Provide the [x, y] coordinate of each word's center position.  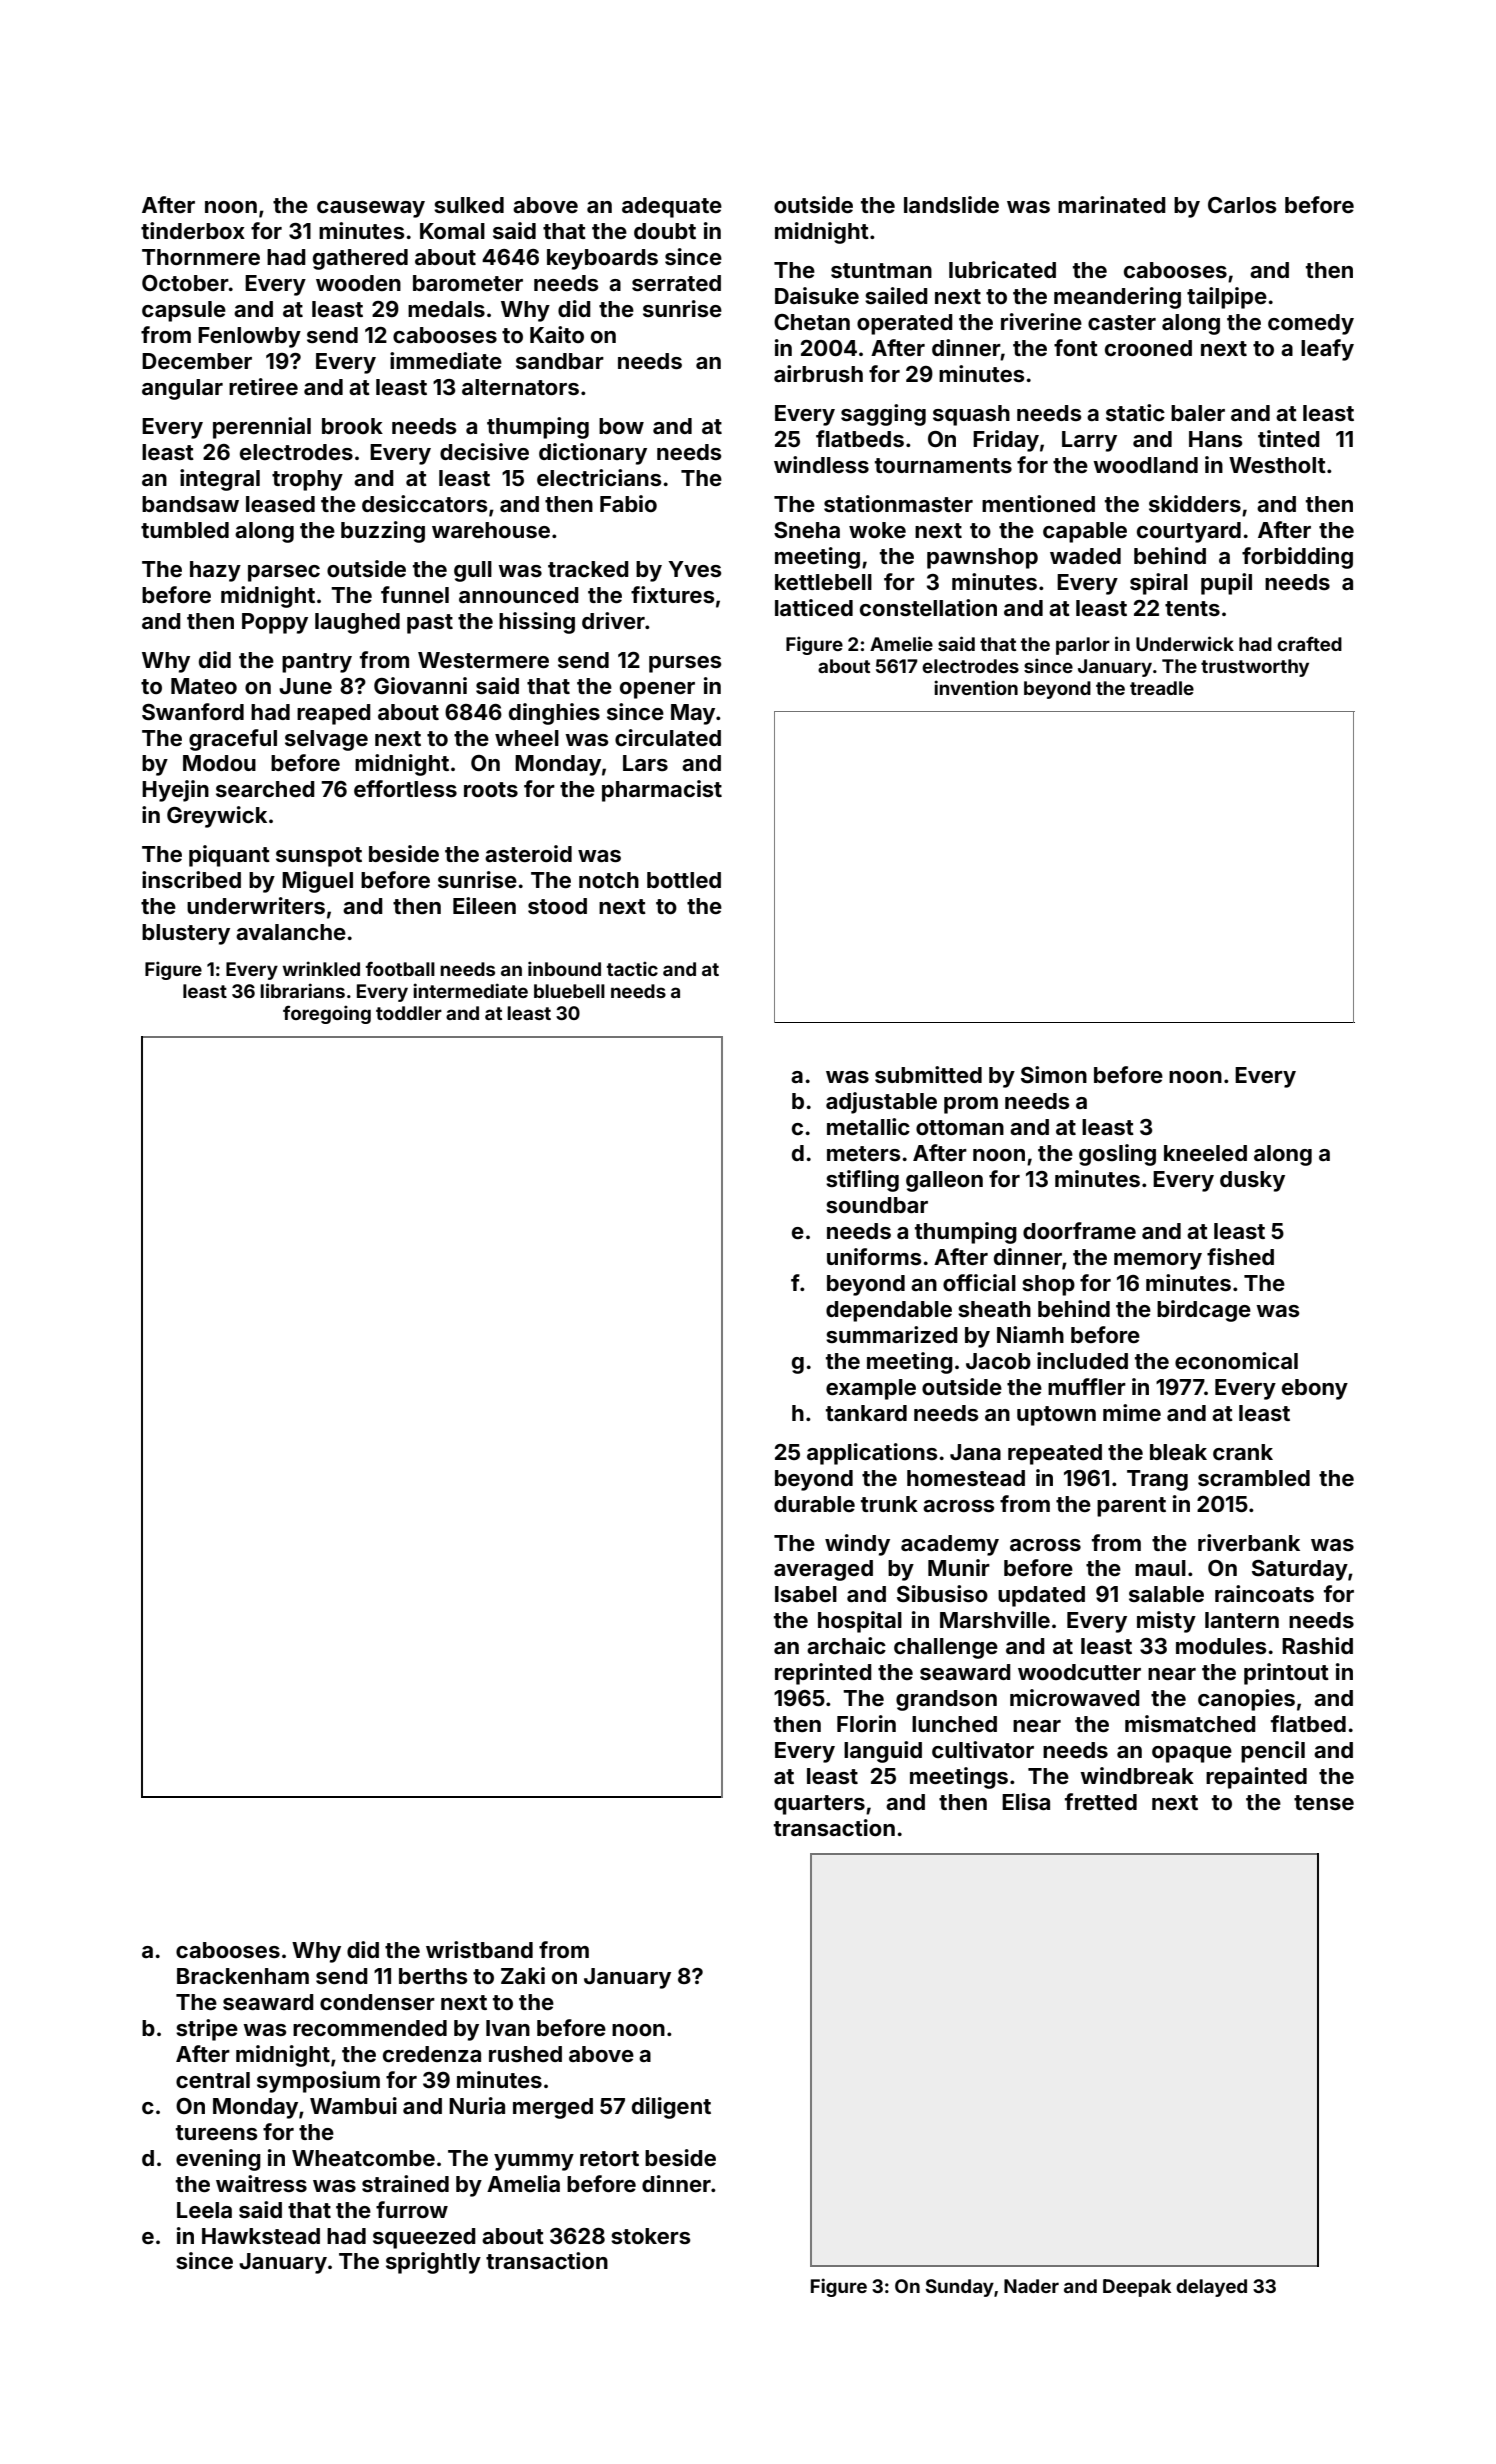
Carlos [1242, 205]
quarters [819, 1805]
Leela [204, 2210]
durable [814, 1504]
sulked [469, 205]
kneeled [1205, 1153]
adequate [672, 207]
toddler [409, 1013]
